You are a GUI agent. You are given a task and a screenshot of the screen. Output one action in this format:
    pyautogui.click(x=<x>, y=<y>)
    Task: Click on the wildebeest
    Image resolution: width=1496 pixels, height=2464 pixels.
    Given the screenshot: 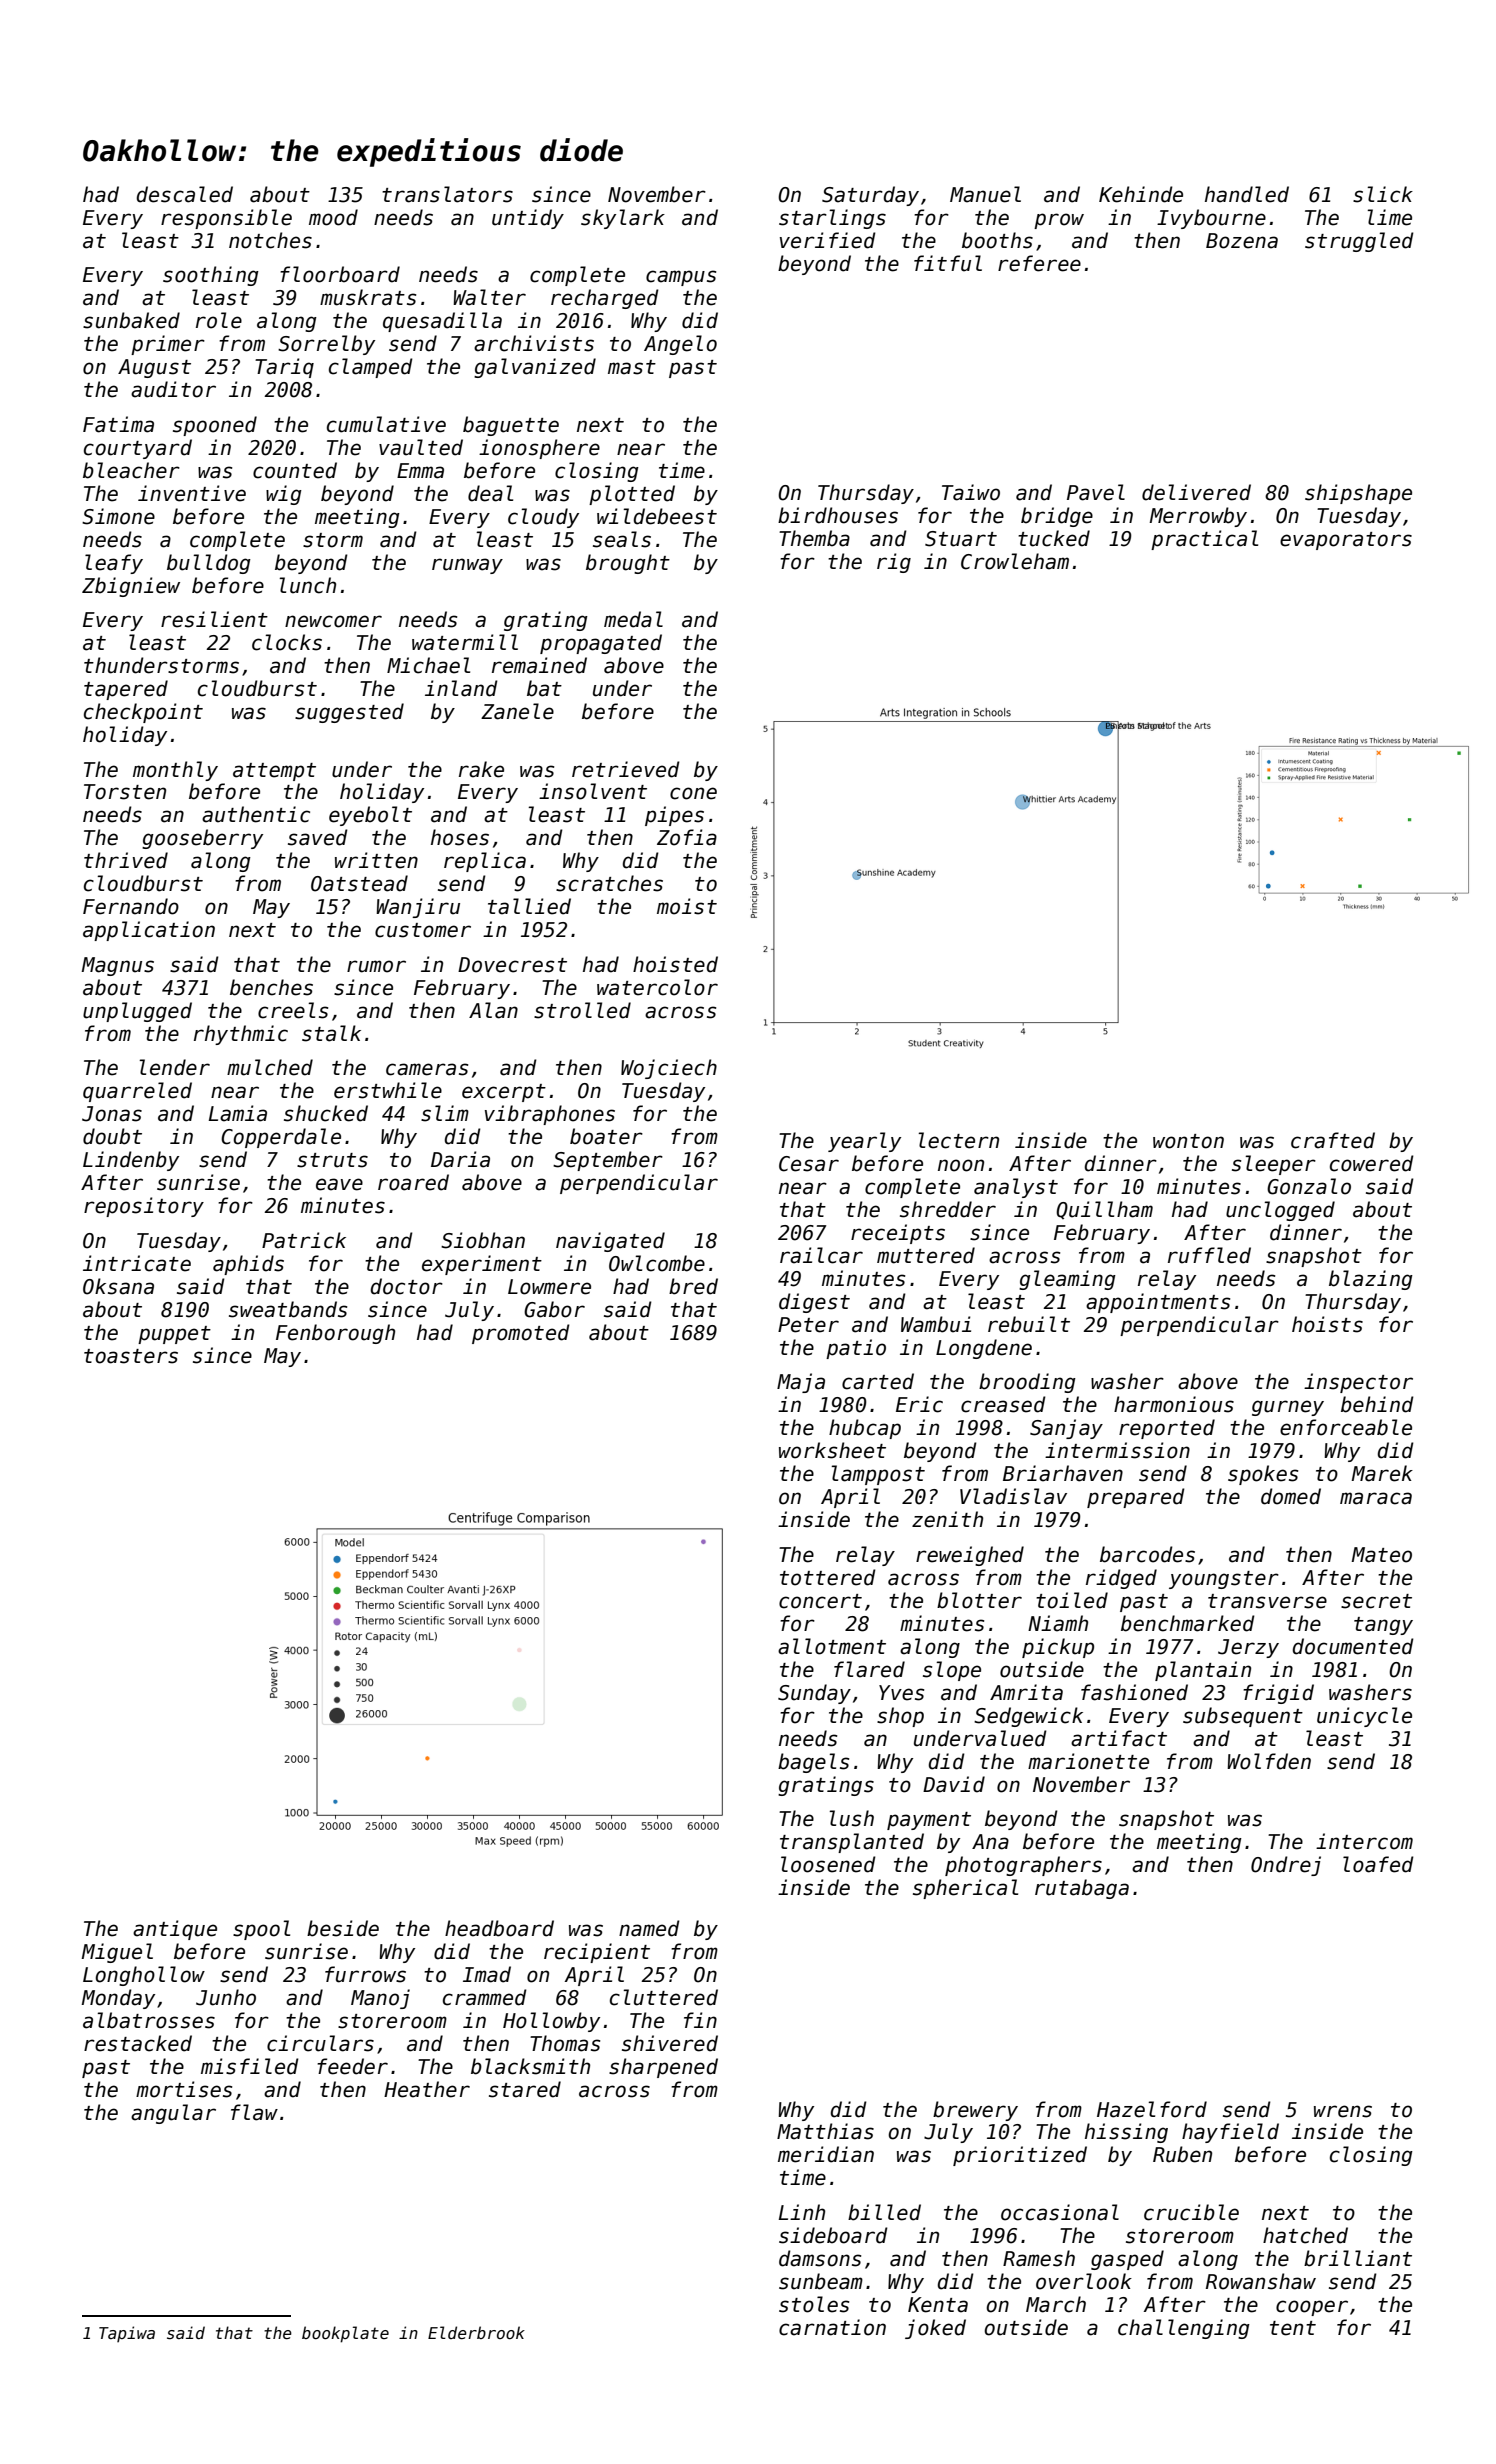 What is the action you would take?
    pyautogui.click(x=657, y=516)
